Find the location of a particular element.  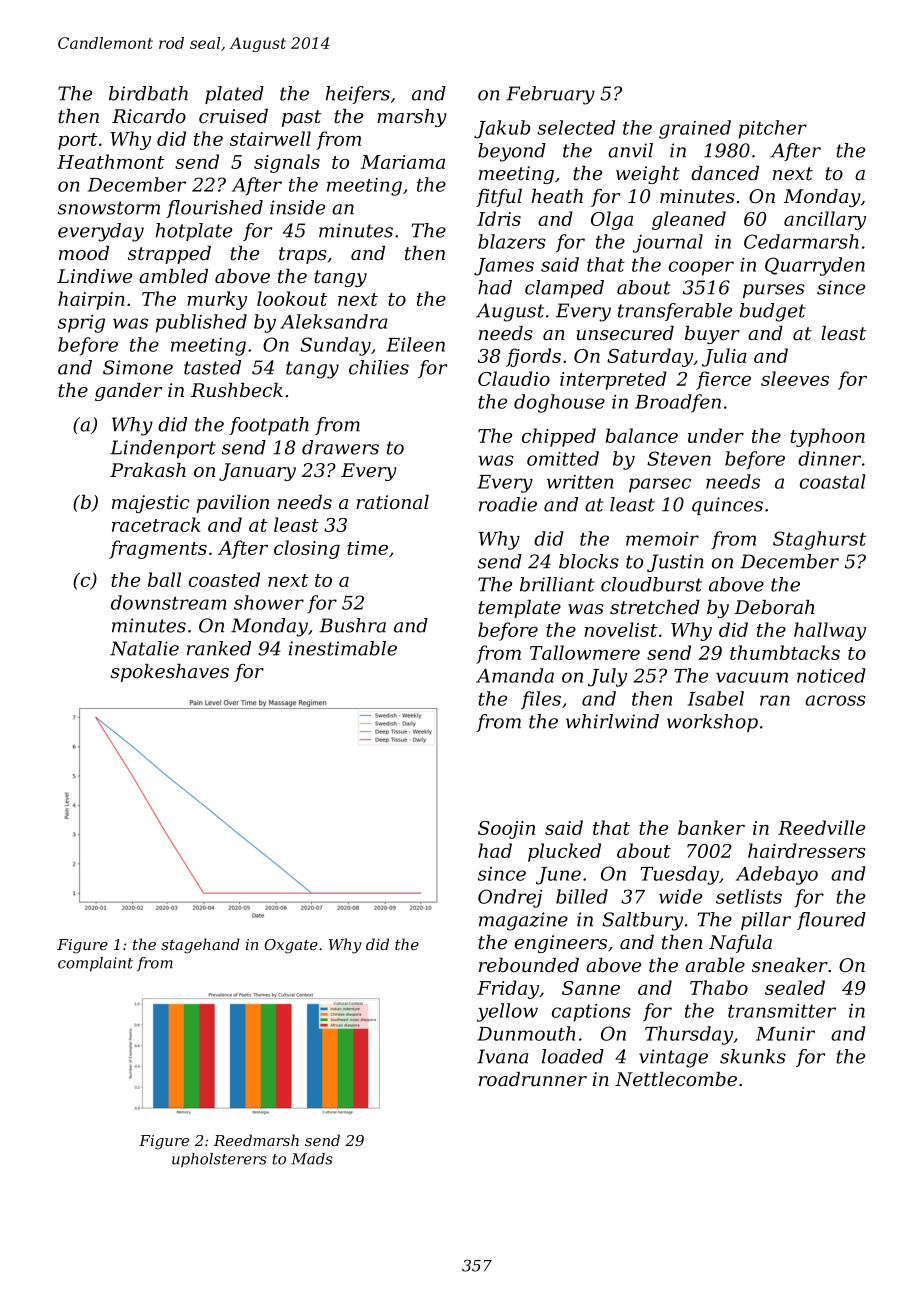

Natalie is located at coordinates (144, 648).
